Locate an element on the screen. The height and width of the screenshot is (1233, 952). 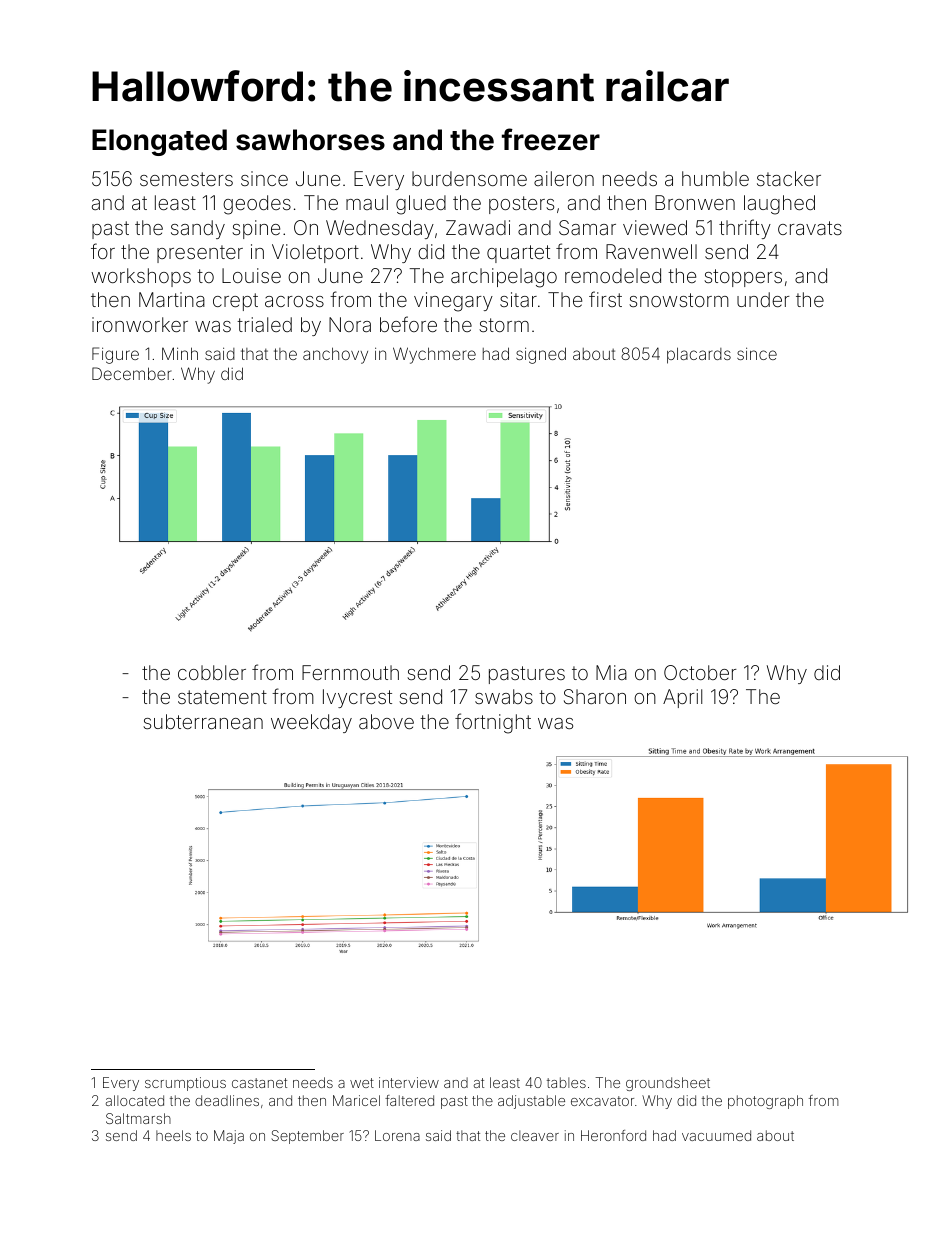
crept is located at coordinates (235, 302).
